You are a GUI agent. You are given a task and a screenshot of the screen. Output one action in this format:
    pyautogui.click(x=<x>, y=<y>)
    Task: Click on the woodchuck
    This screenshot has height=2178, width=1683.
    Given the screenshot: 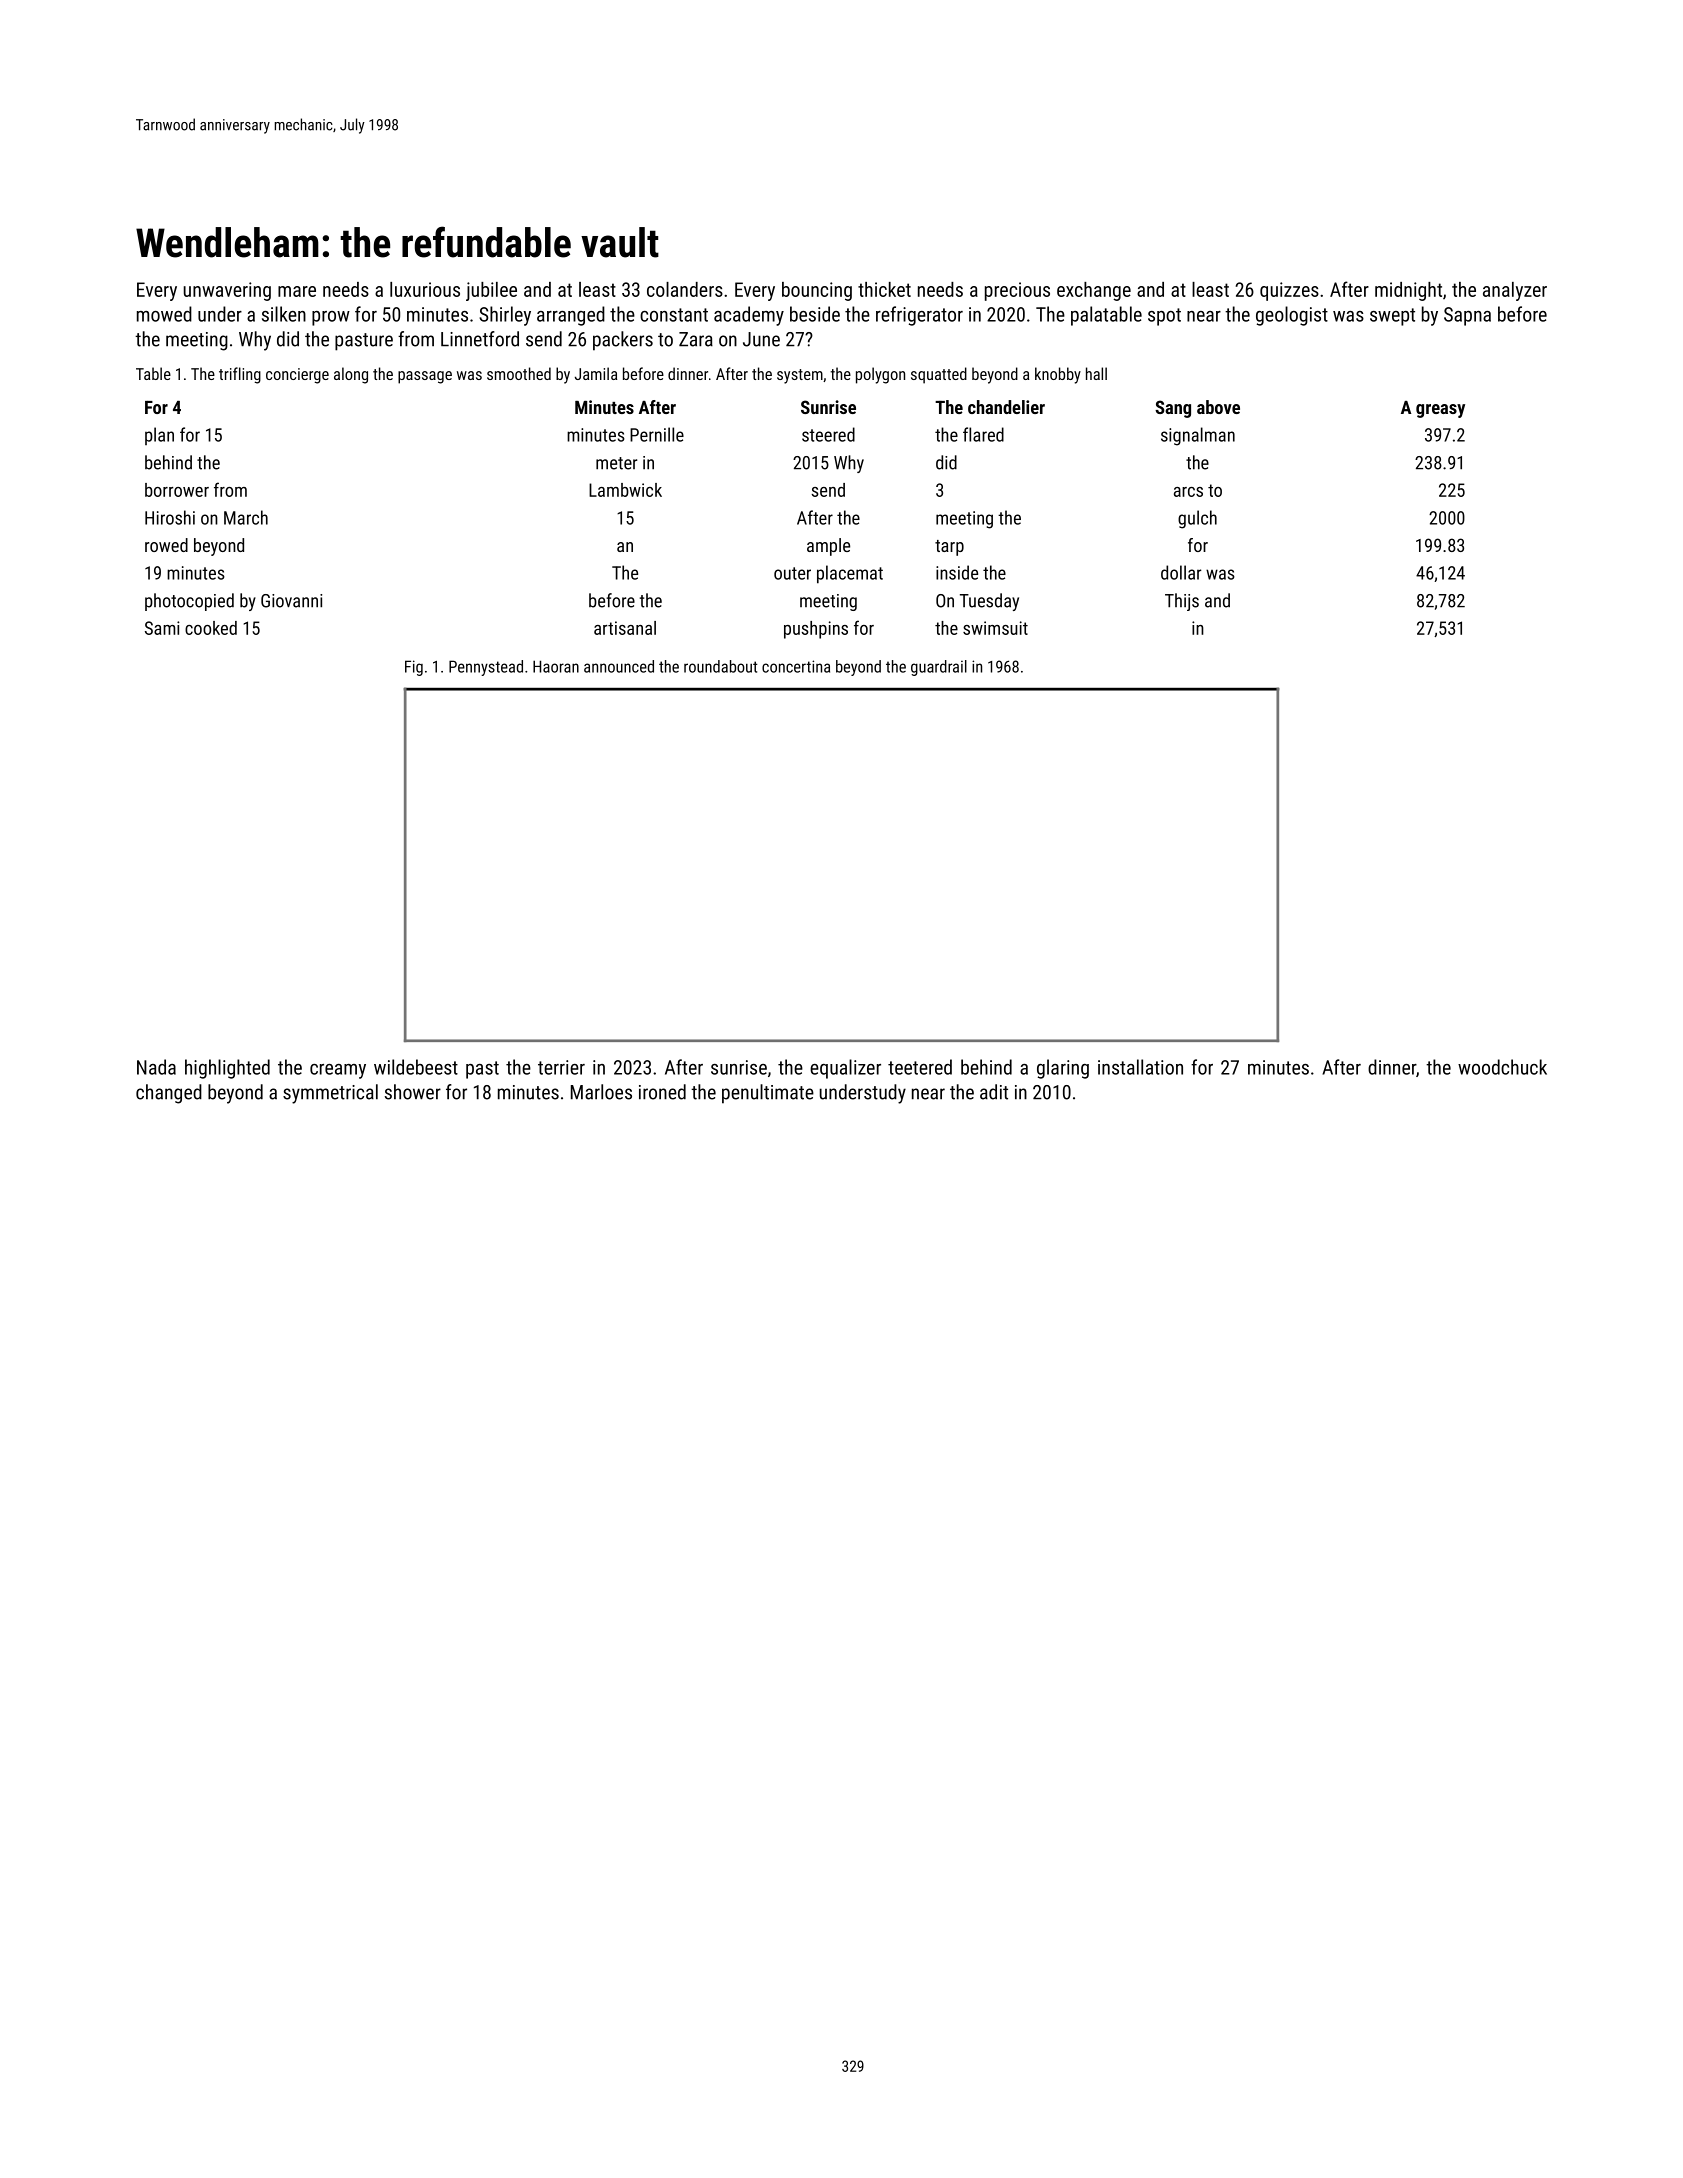 What is the action you would take?
    pyautogui.click(x=1502, y=1067)
